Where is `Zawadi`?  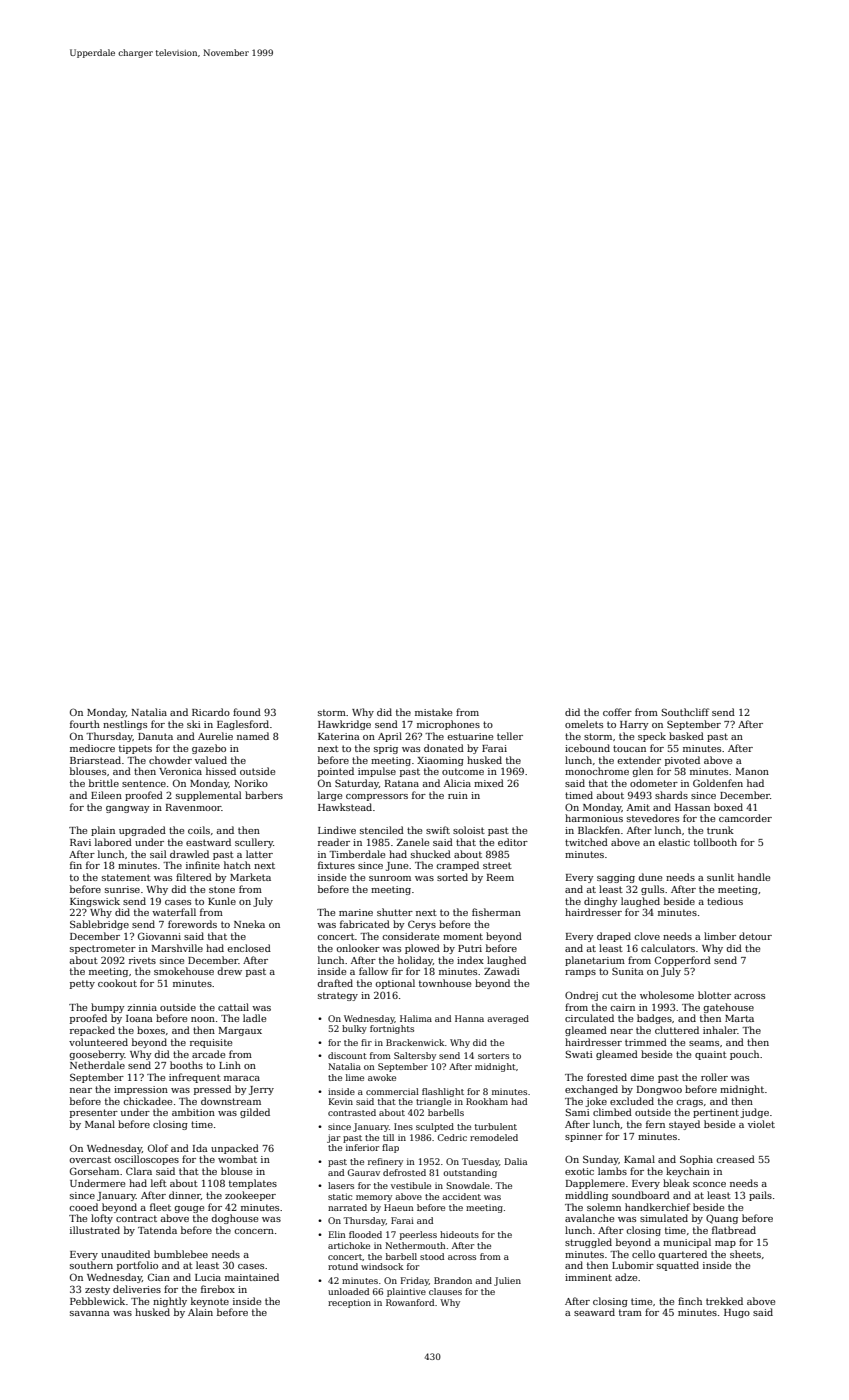
Zawadi is located at coordinates (502, 971).
